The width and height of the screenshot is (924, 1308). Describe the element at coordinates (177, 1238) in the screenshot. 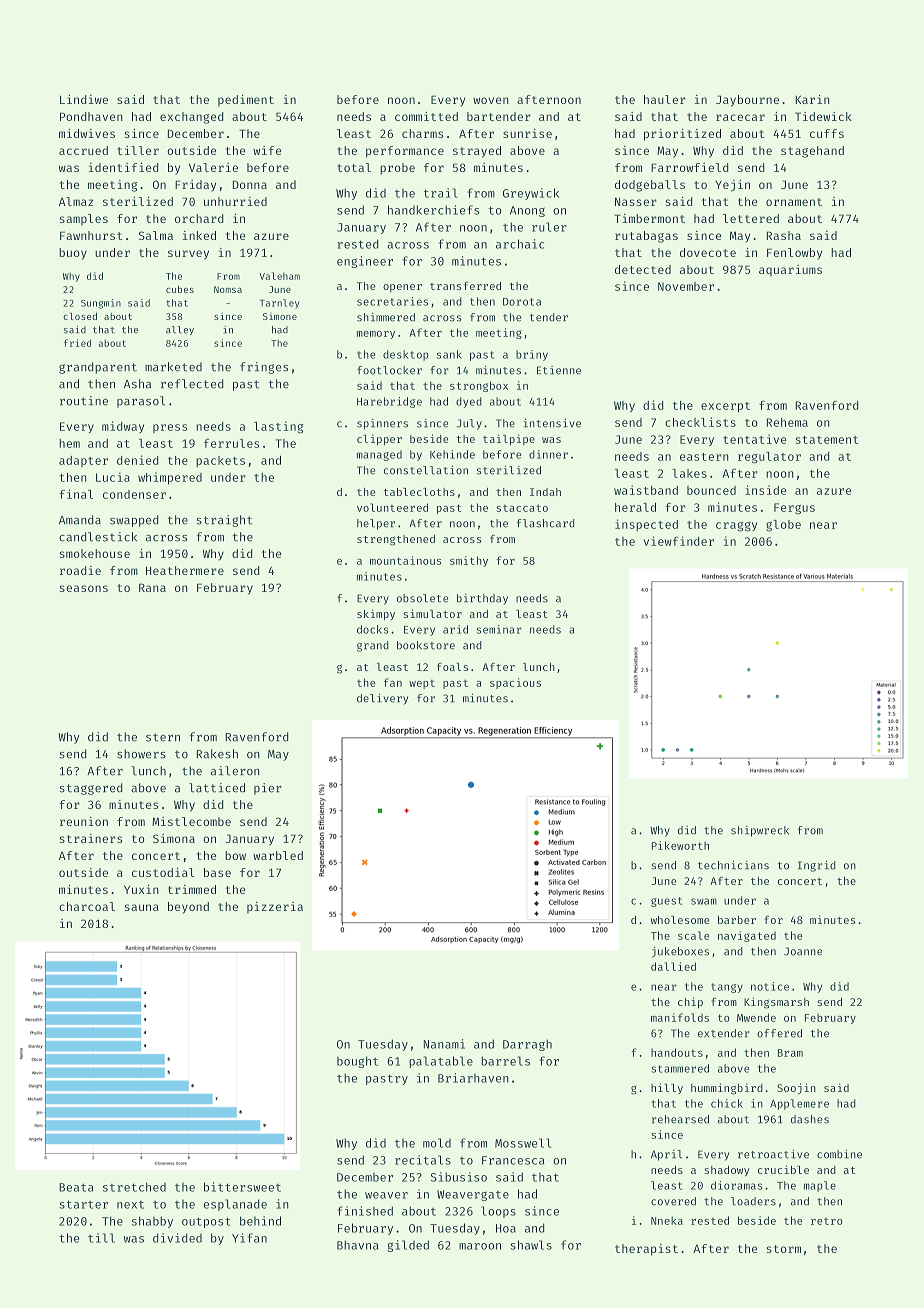

I see `divided` at that location.
